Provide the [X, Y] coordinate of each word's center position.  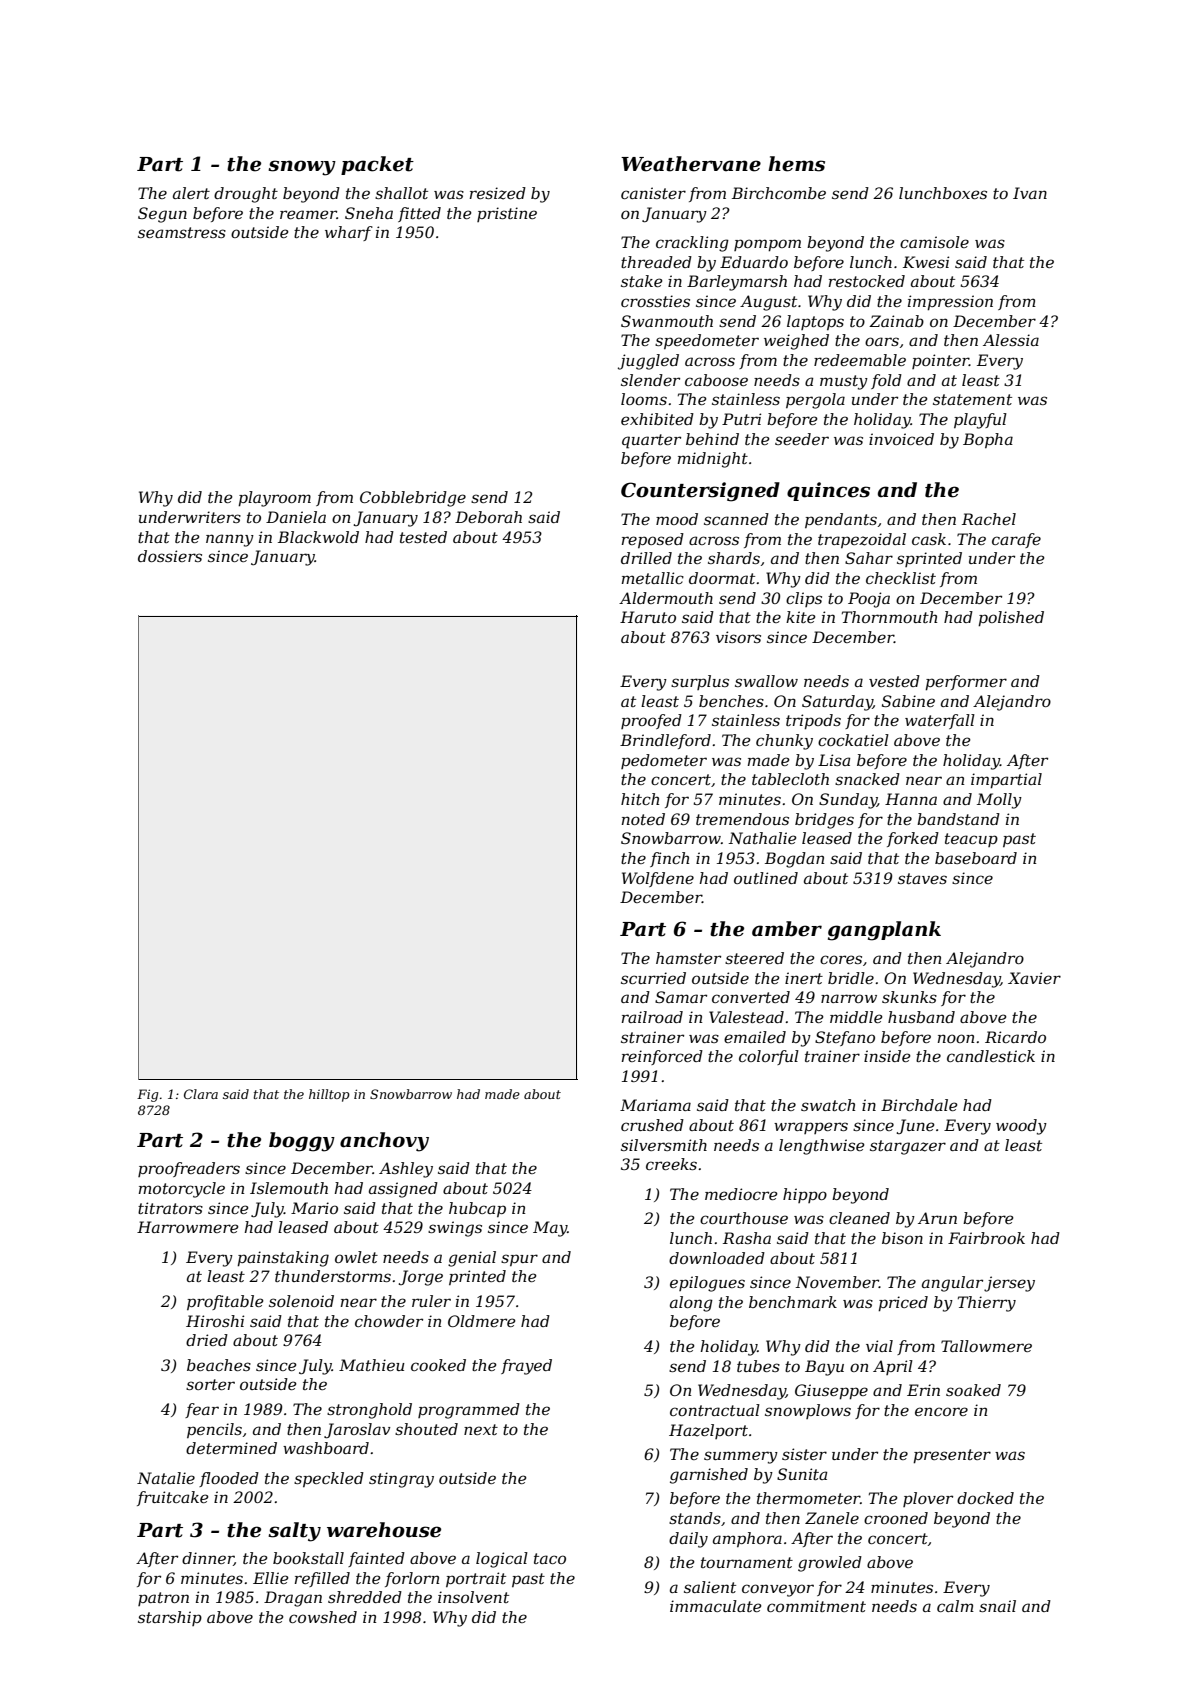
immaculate [716, 1606]
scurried [653, 978]
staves [922, 878]
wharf [349, 233]
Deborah [488, 517]
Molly [999, 801]
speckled [329, 1479]
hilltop [329, 1095]
